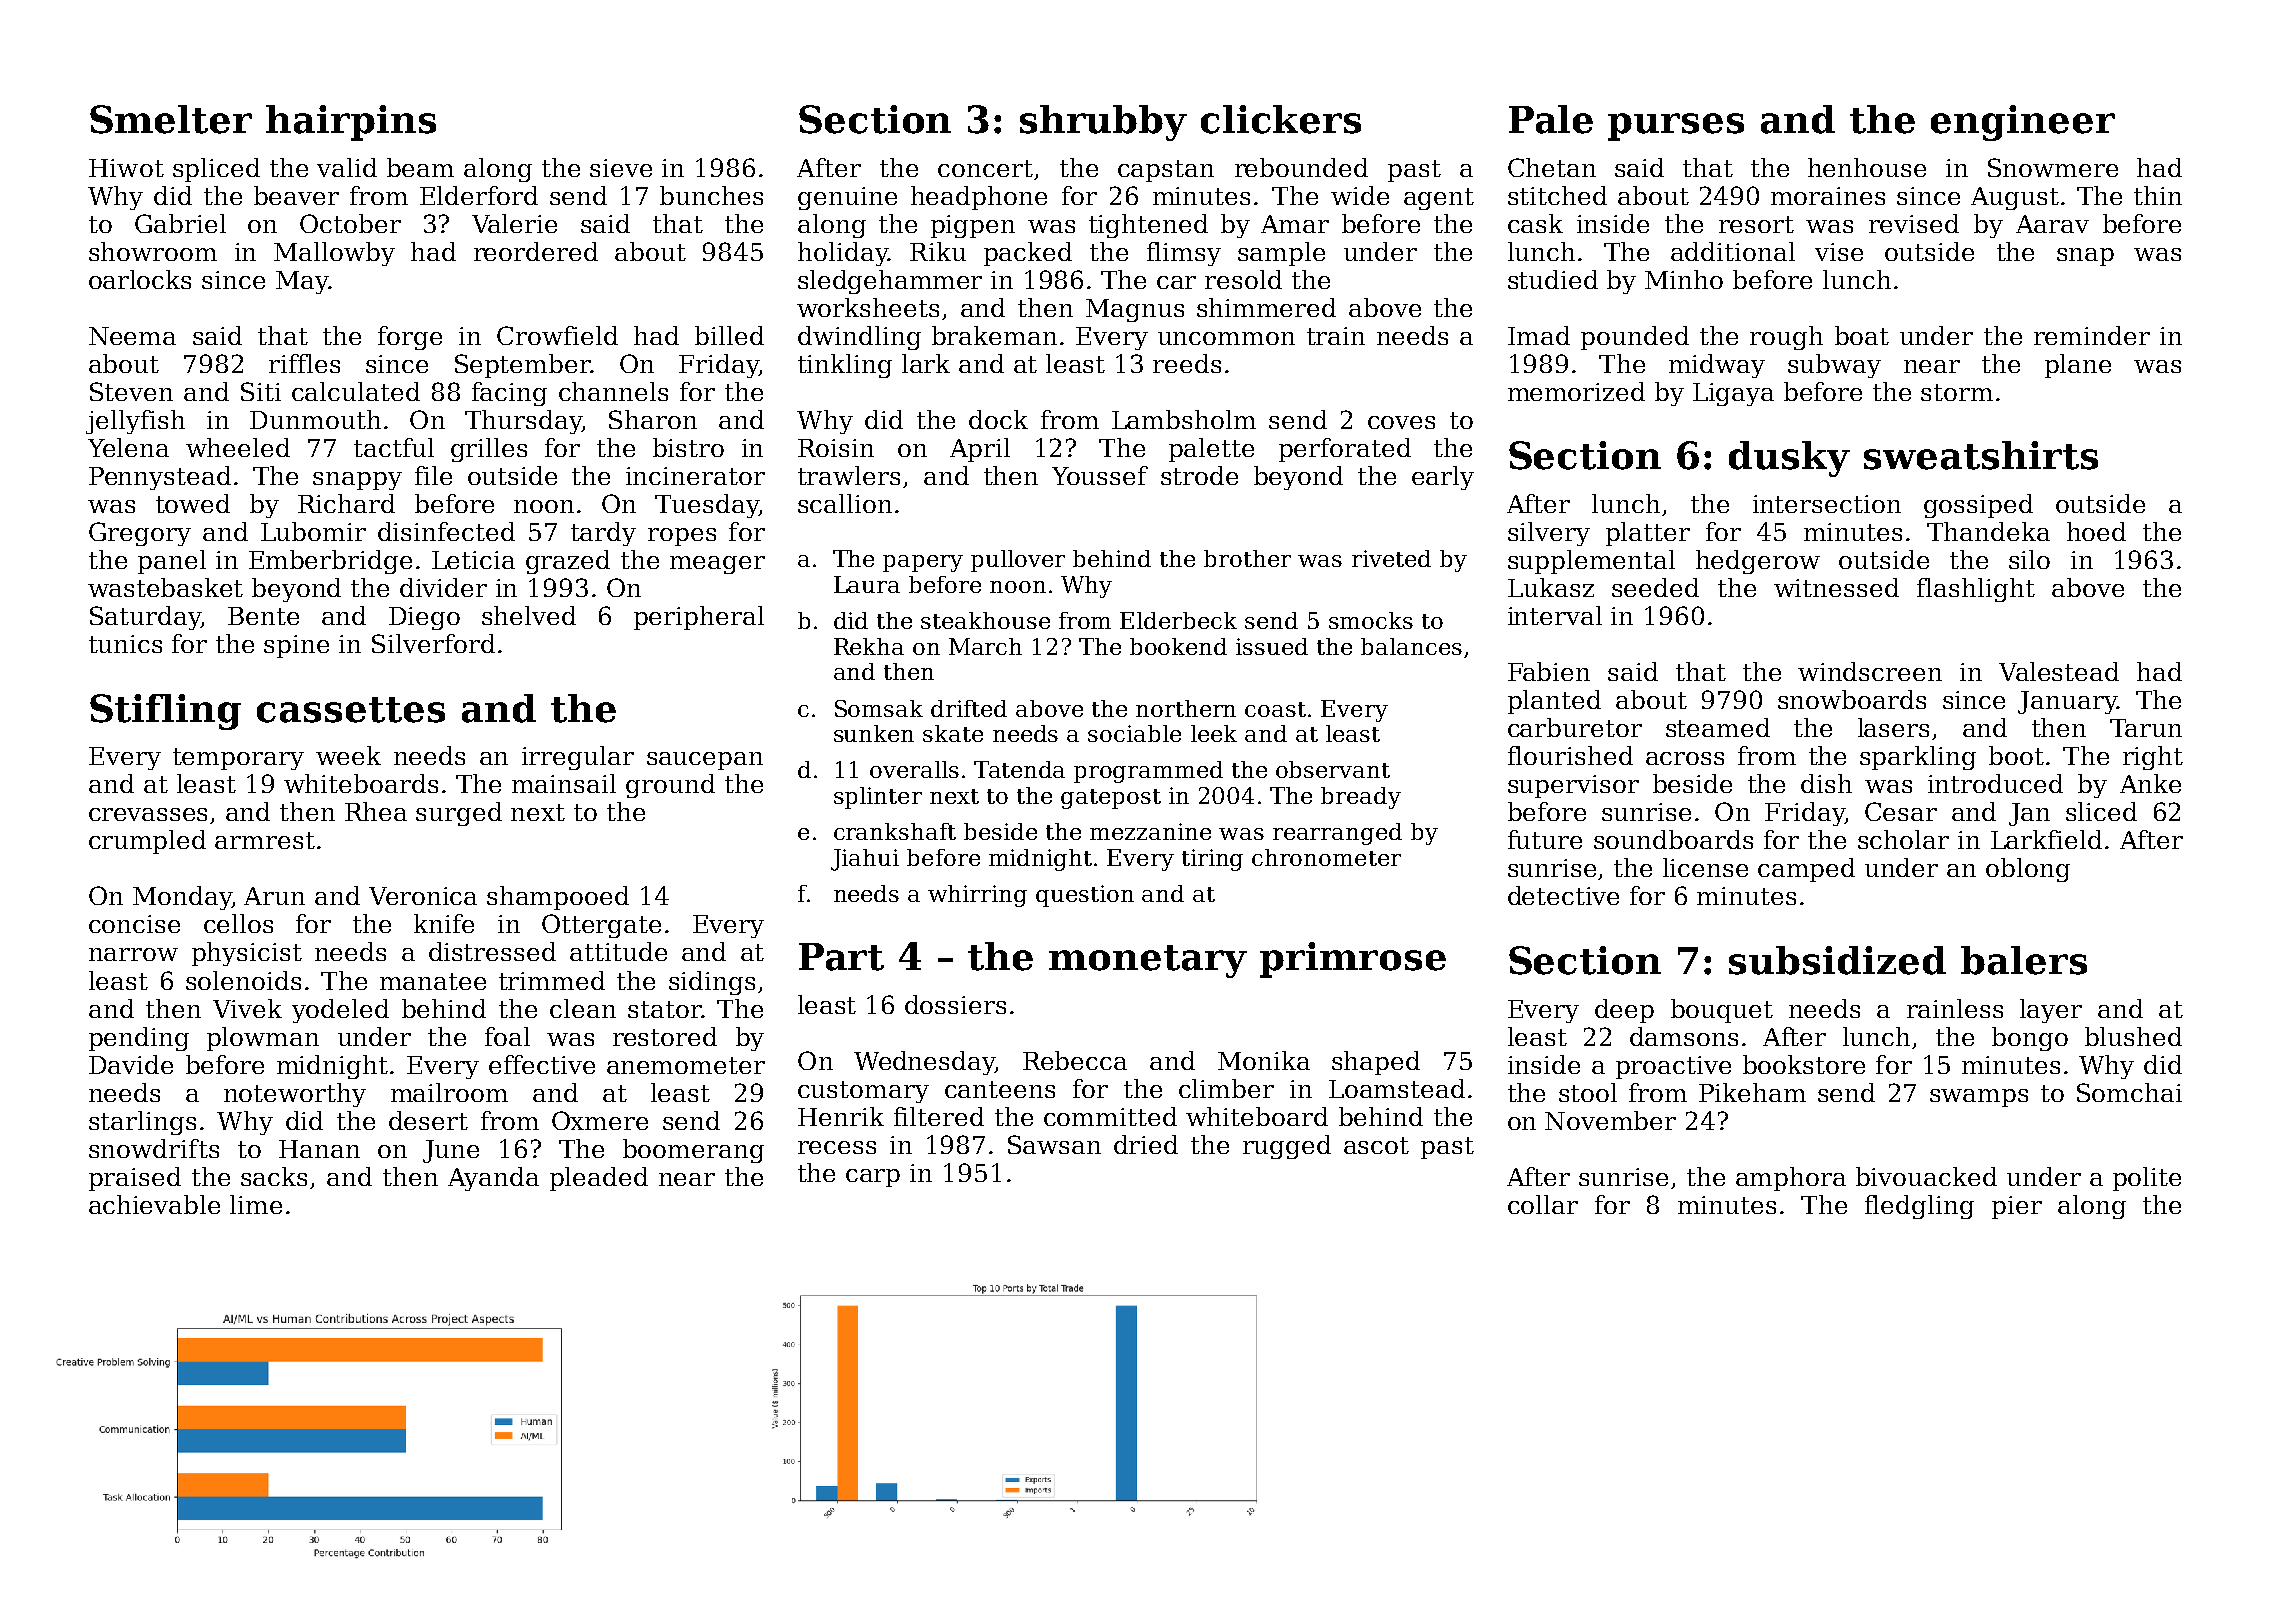 The image size is (2271, 1606). Describe the element at coordinates (351, 123) in the document. I see `hairpins` at that location.
